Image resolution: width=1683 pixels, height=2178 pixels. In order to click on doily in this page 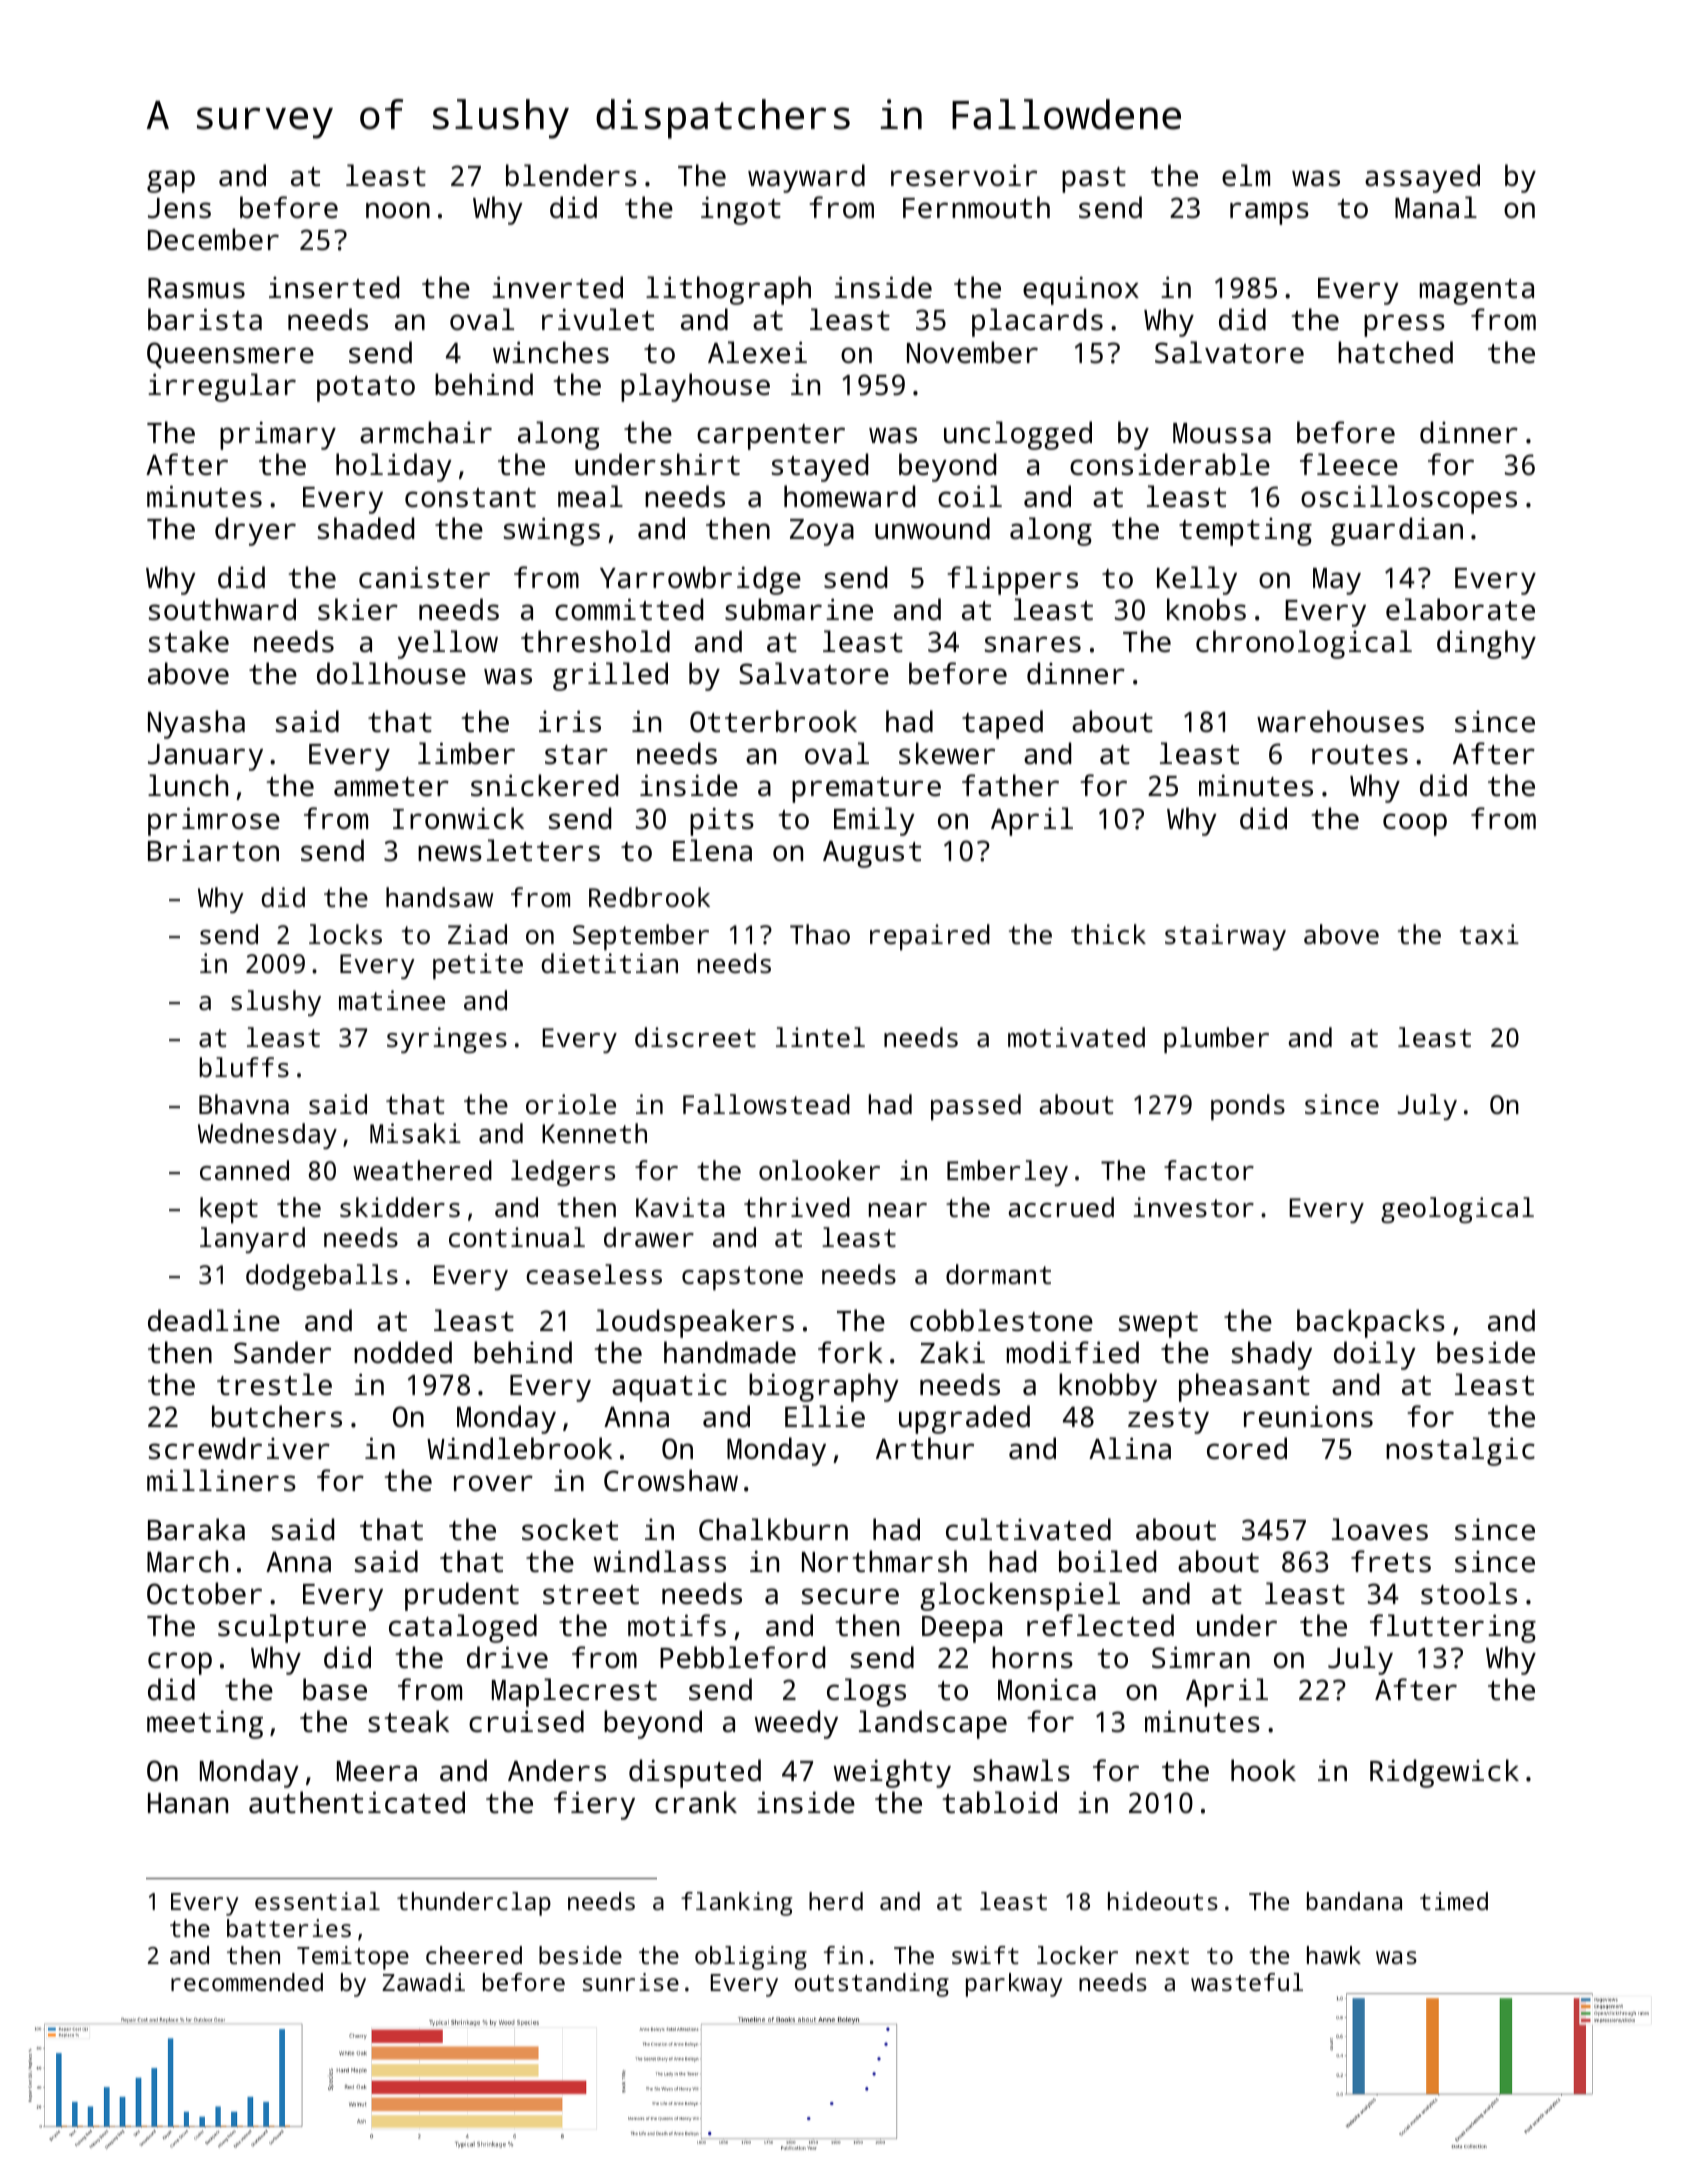, I will do `click(1375, 1355)`.
